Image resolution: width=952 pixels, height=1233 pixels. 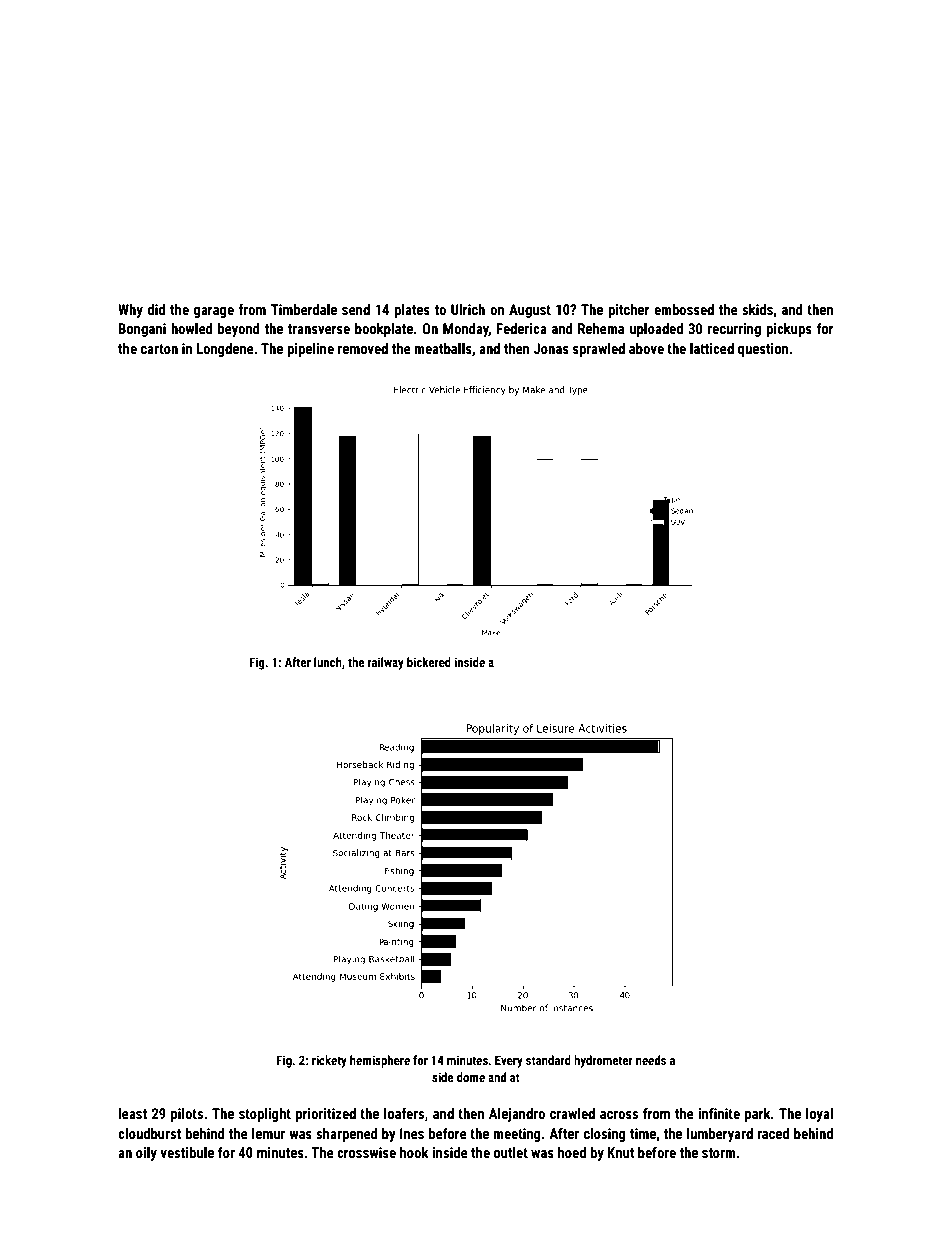 I want to click on rickety, so click(x=329, y=1061).
